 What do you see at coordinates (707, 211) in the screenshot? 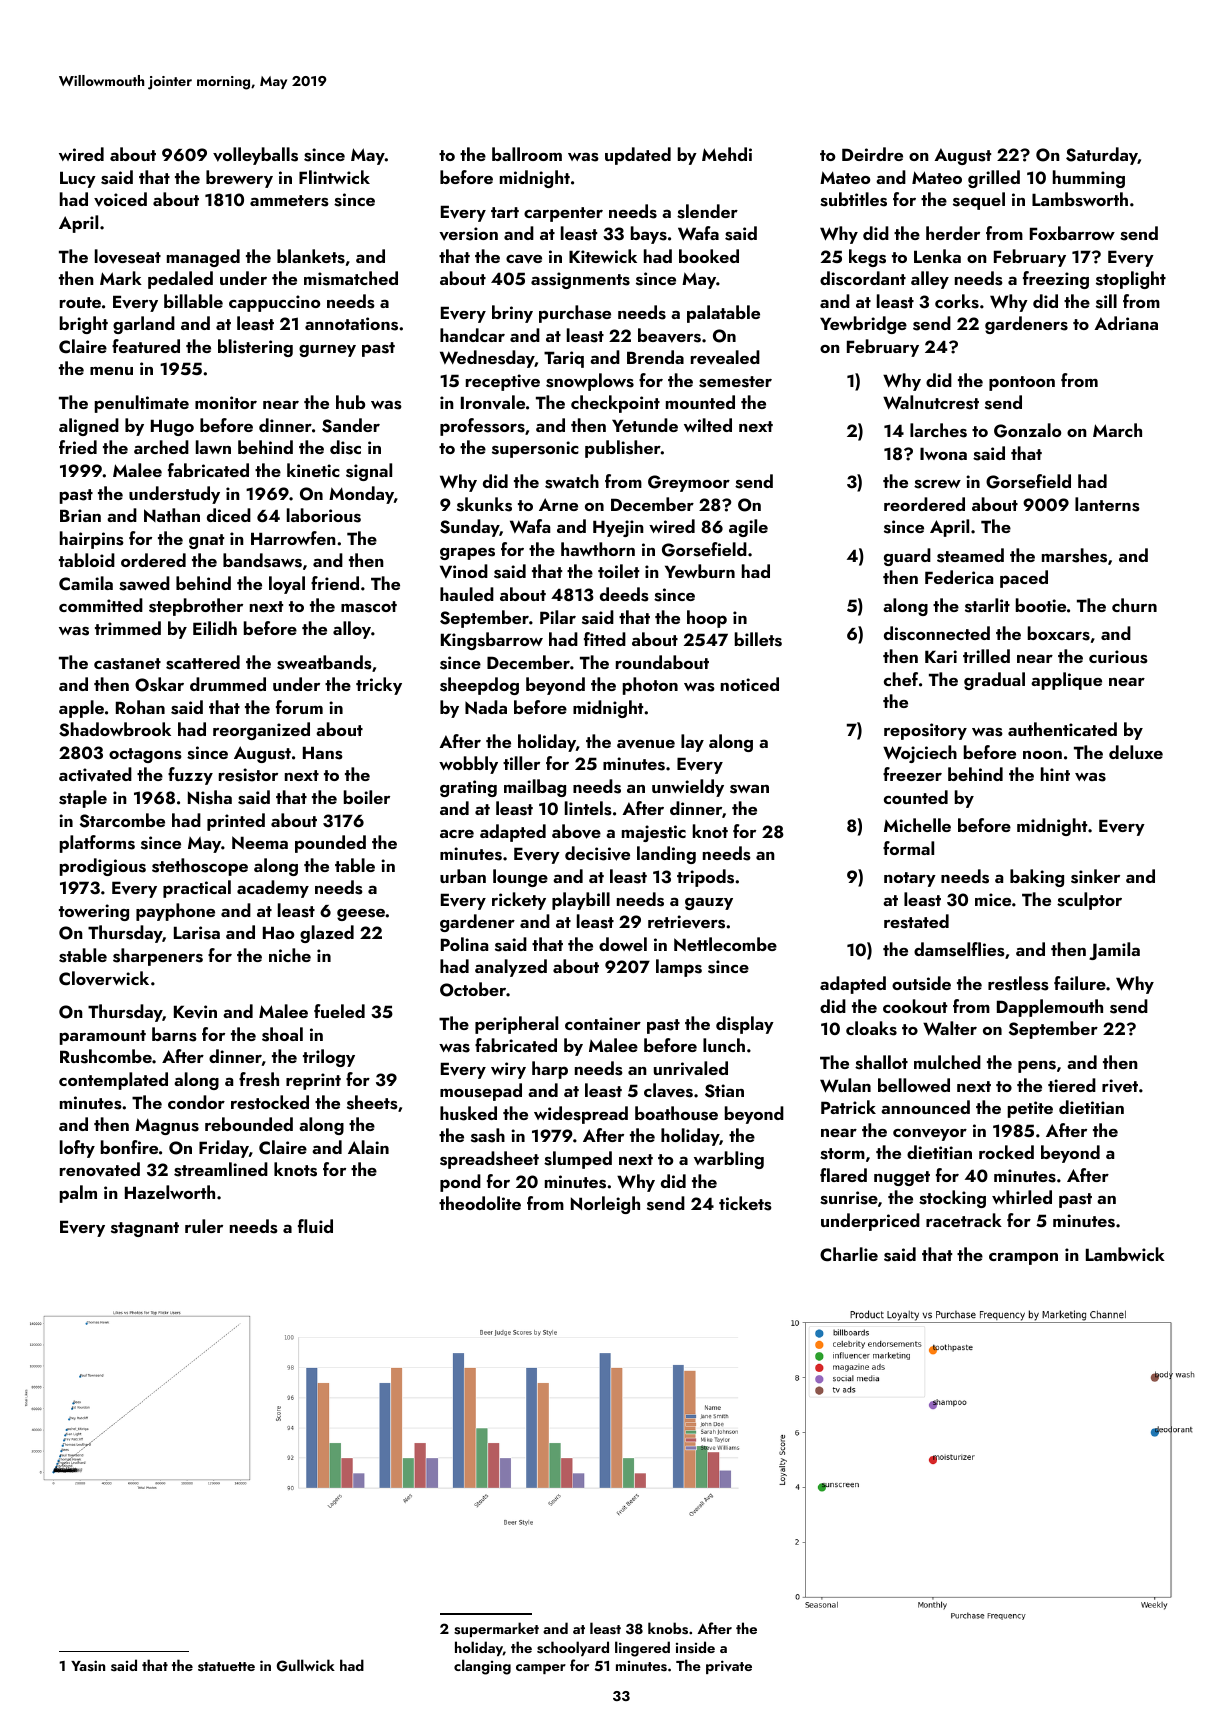
I see `slender` at bounding box center [707, 211].
